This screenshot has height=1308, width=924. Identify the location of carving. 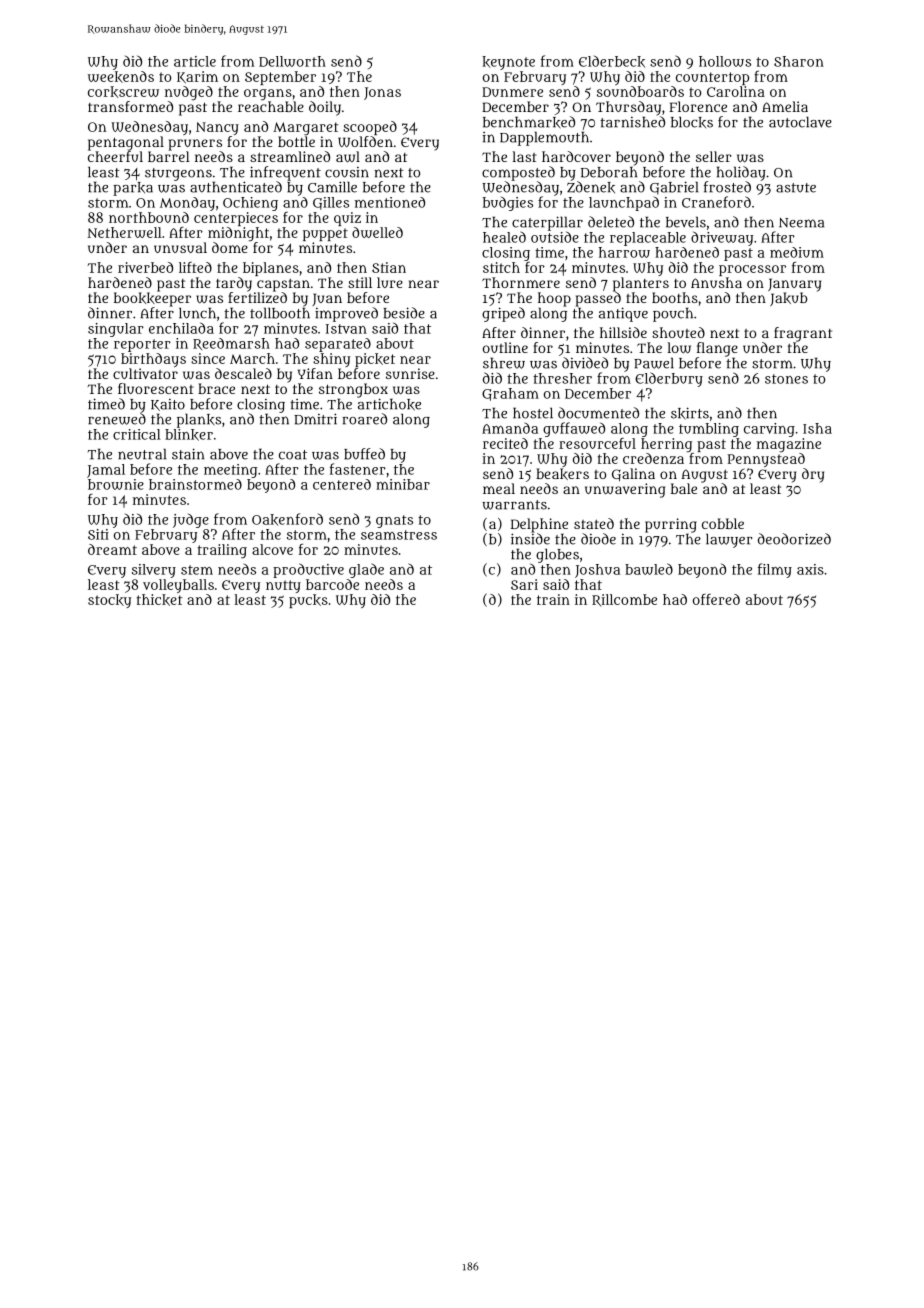
(769, 430).
